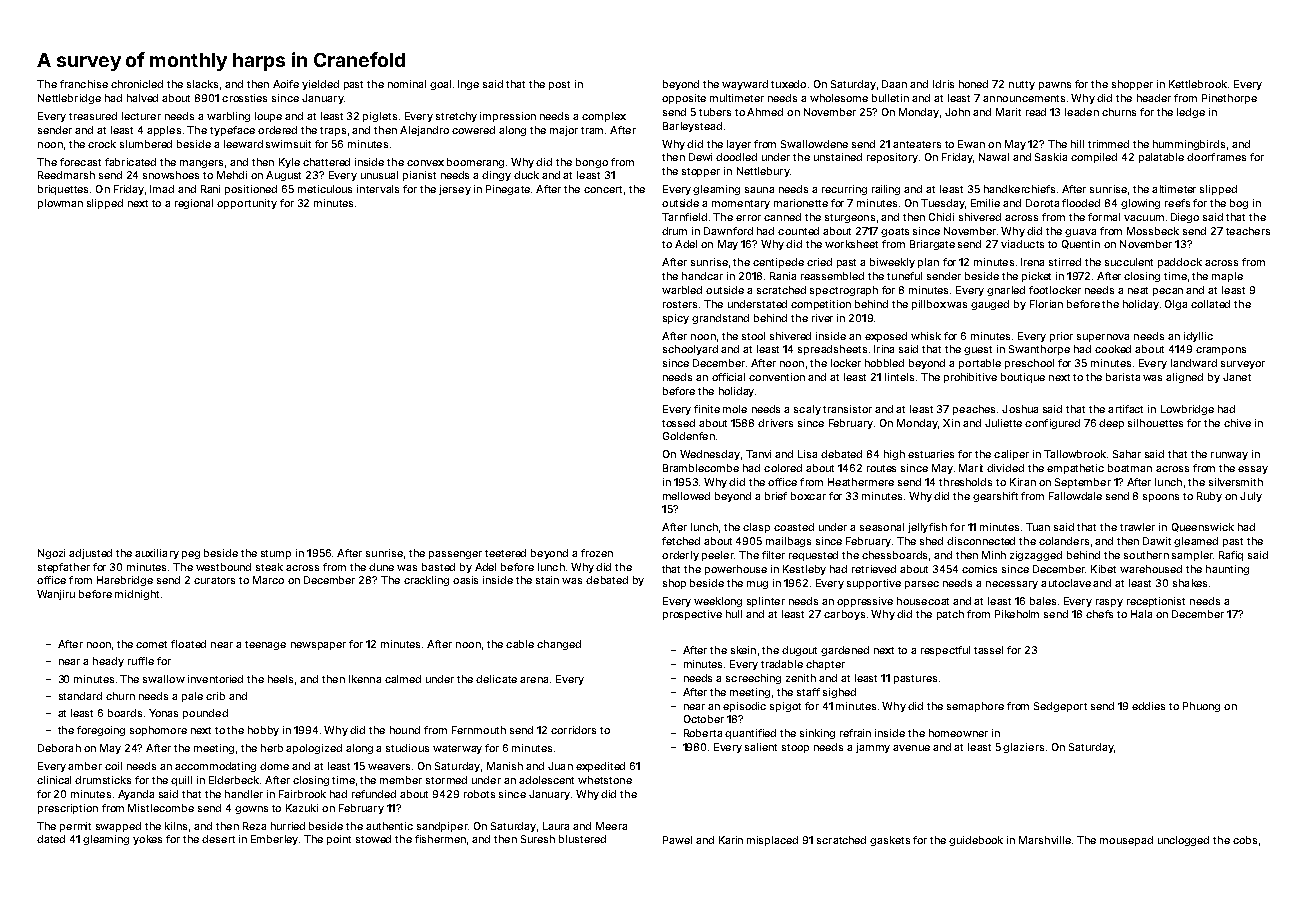  I want to click on Emberley, so click(274, 840).
